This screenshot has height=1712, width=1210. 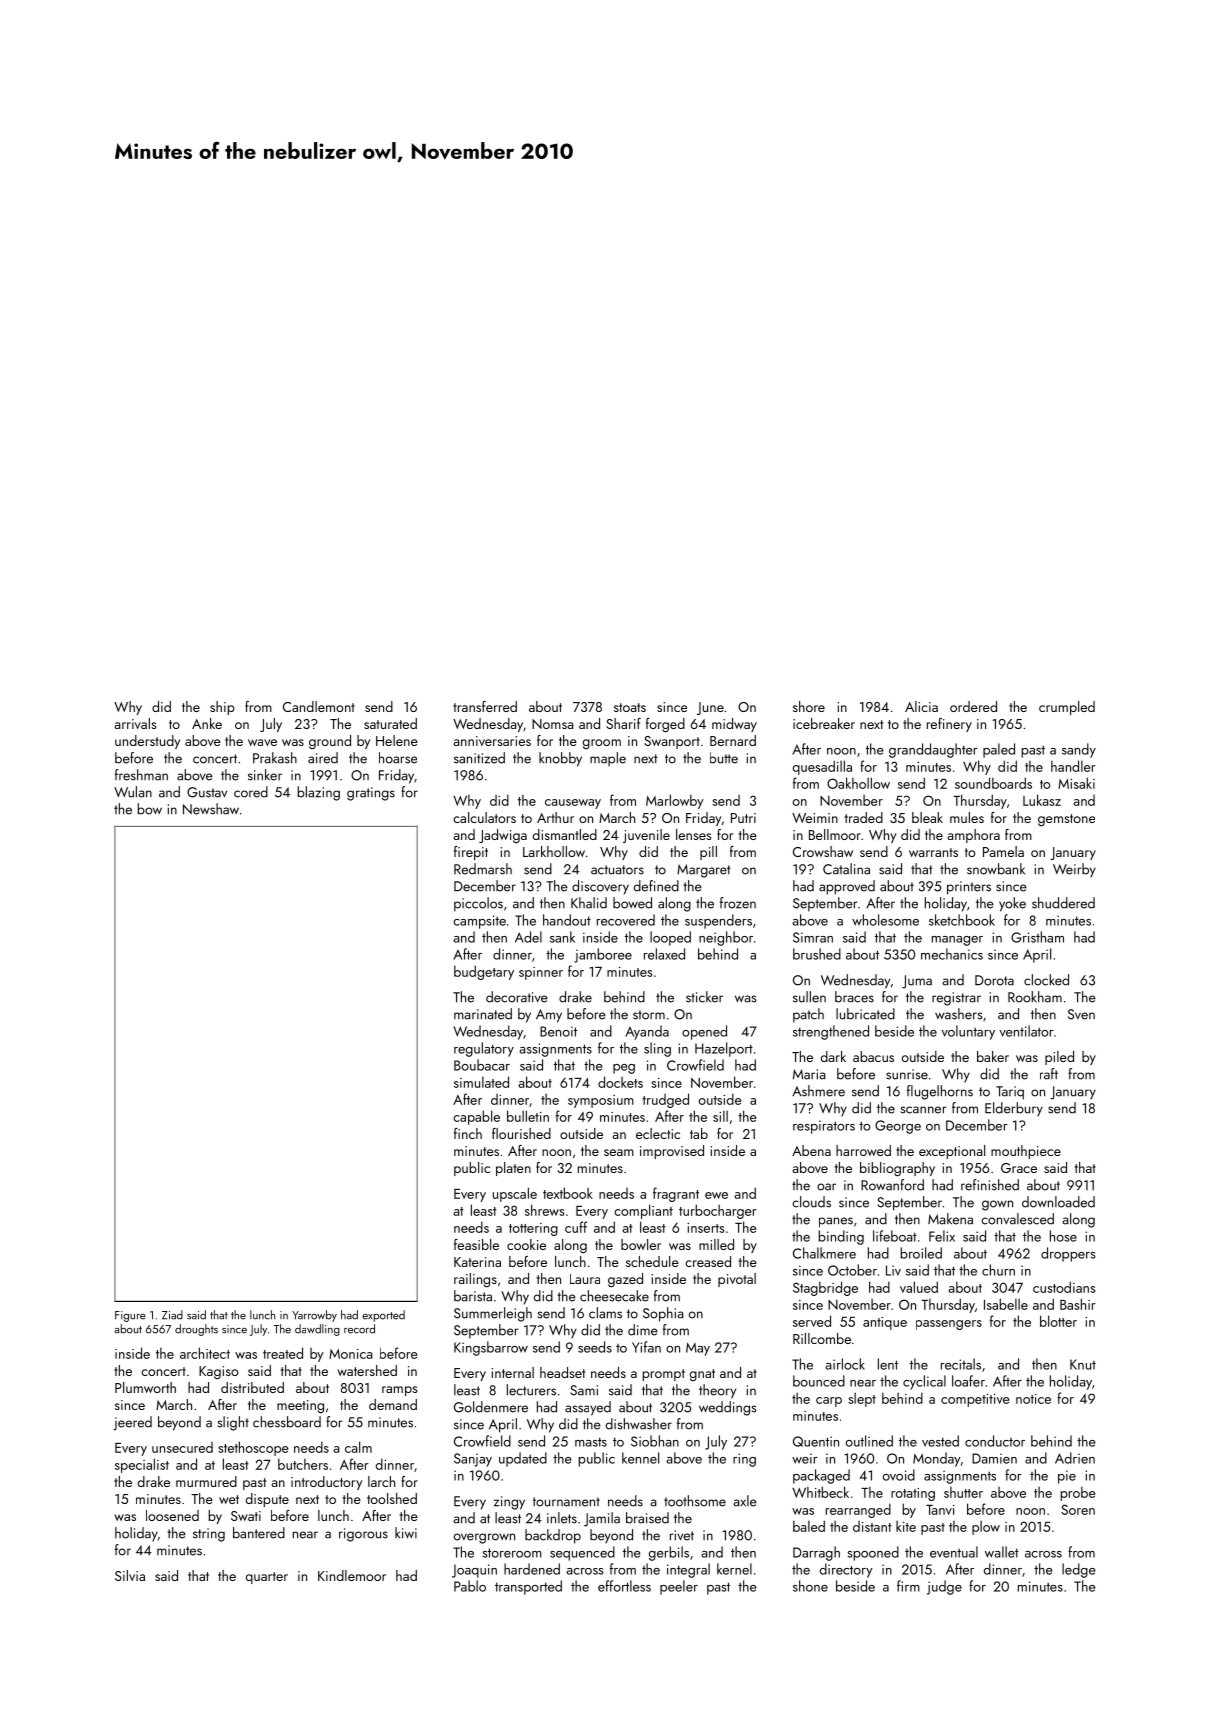 I want to click on granddaughter, so click(x=933, y=750).
